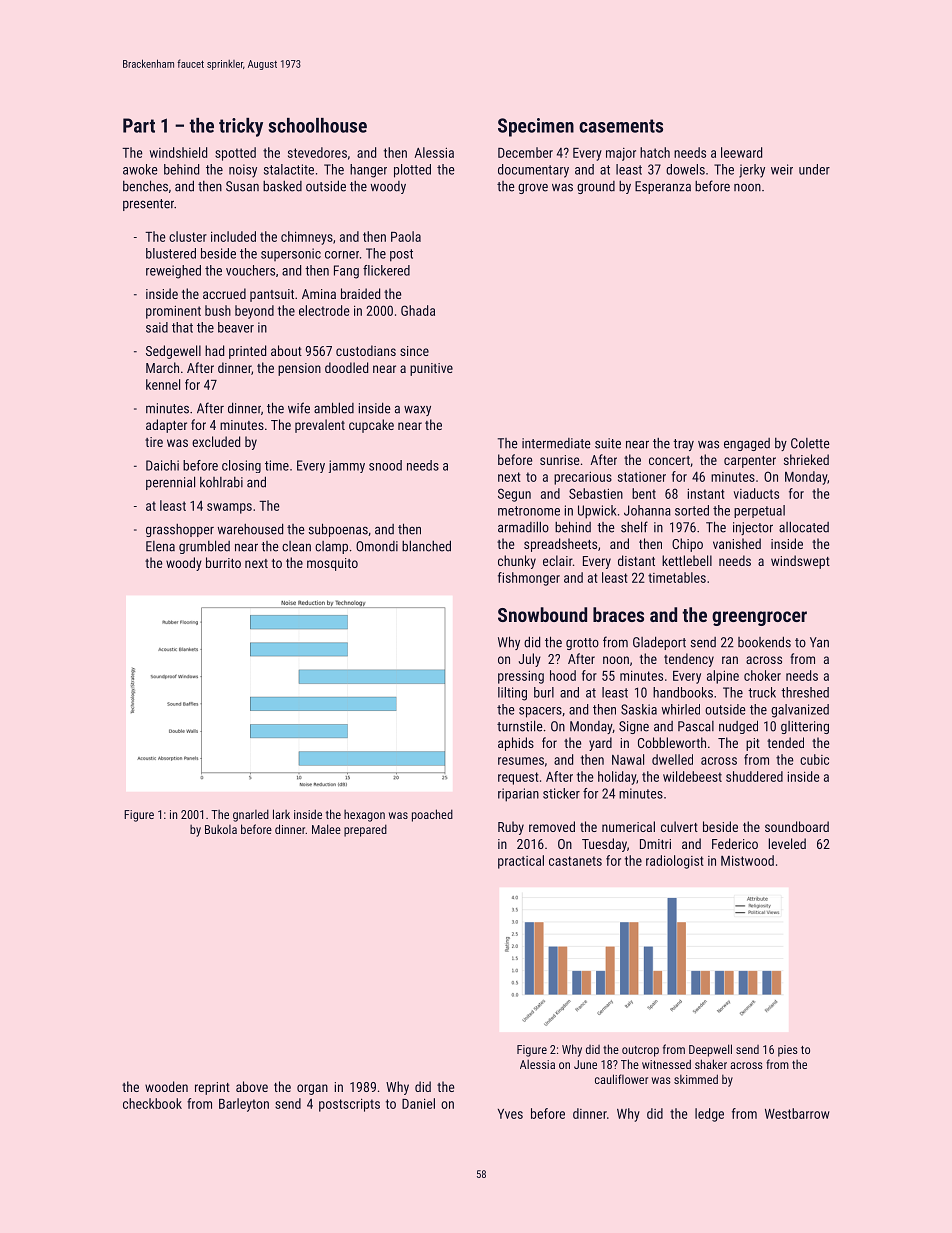  I want to click on blanched, so click(426, 546).
